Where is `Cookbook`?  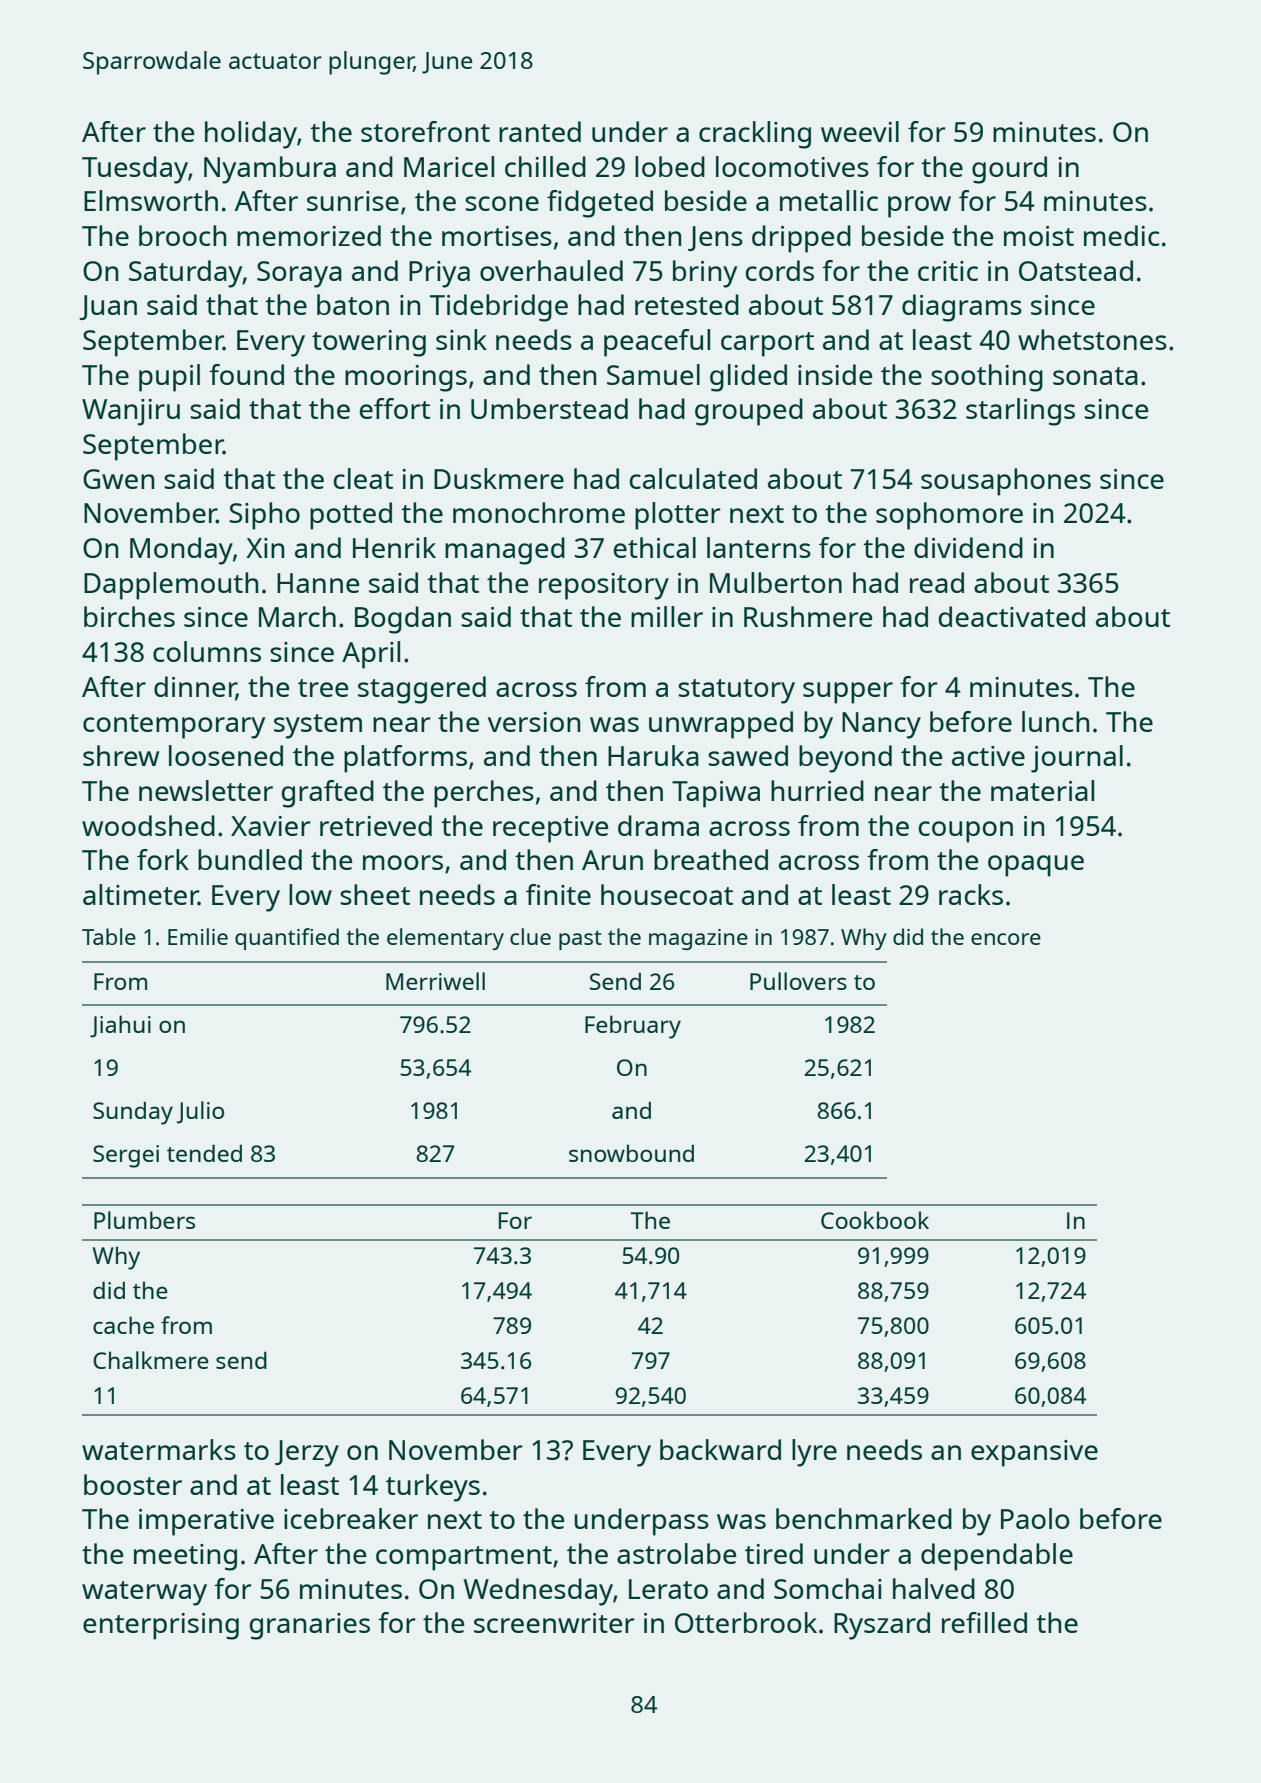 Cookbook is located at coordinates (875, 1220).
